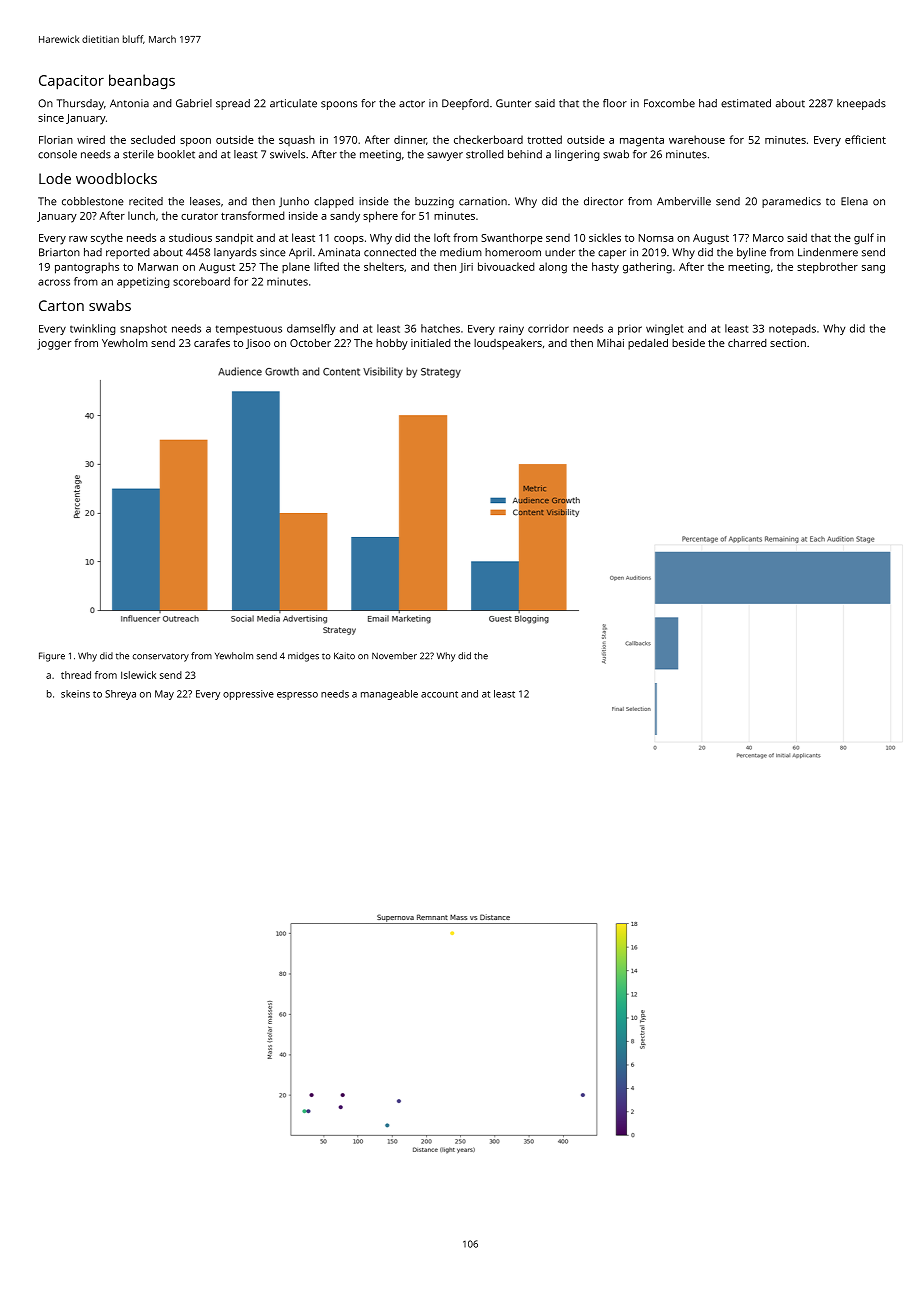 Image resolution: width=924 pixels, height=1308 pixels. I want to click on Kaito, so click(344, 656).
